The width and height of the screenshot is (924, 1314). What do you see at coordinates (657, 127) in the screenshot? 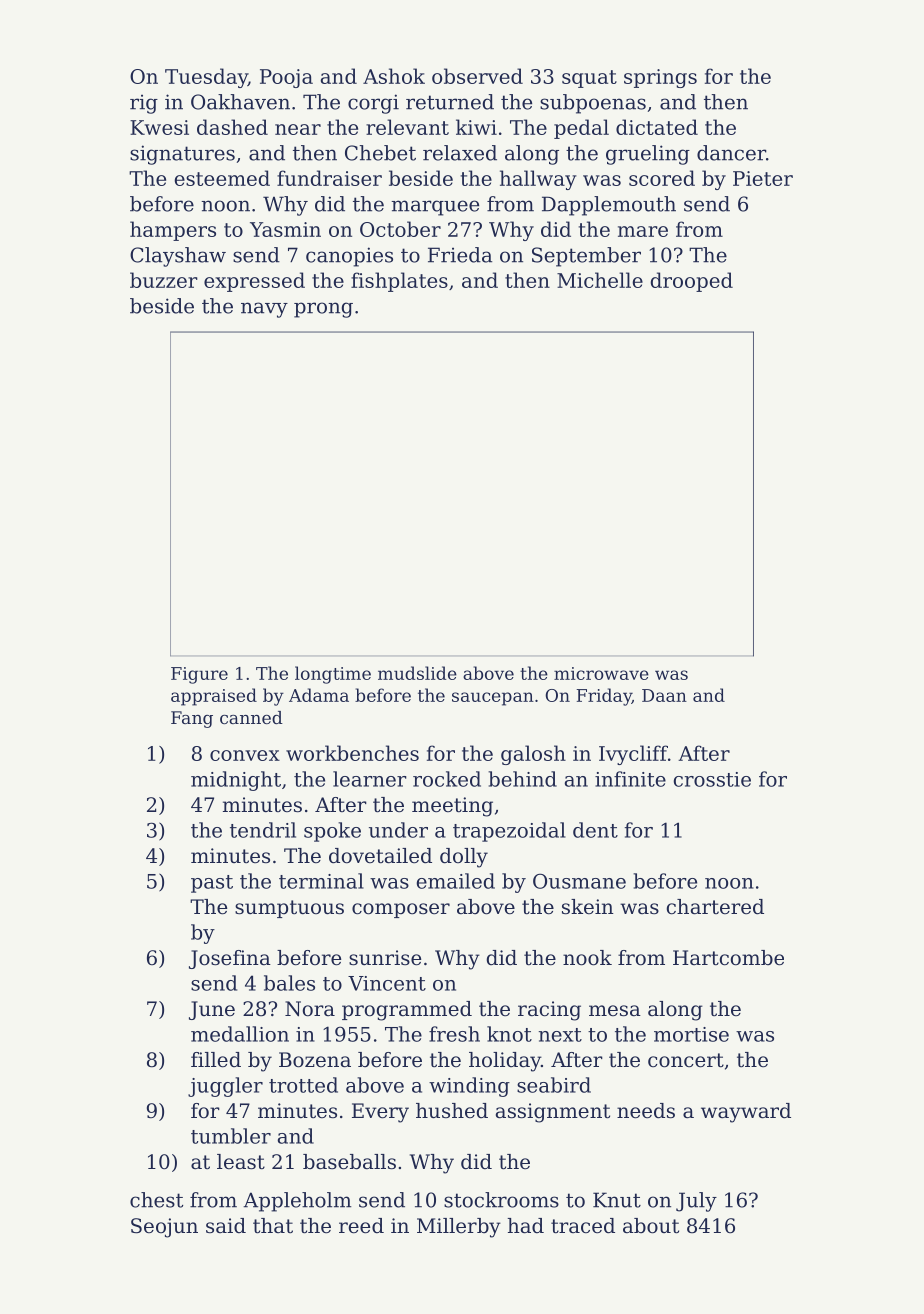
I see `dictated` at bounding box center [657, 127].
